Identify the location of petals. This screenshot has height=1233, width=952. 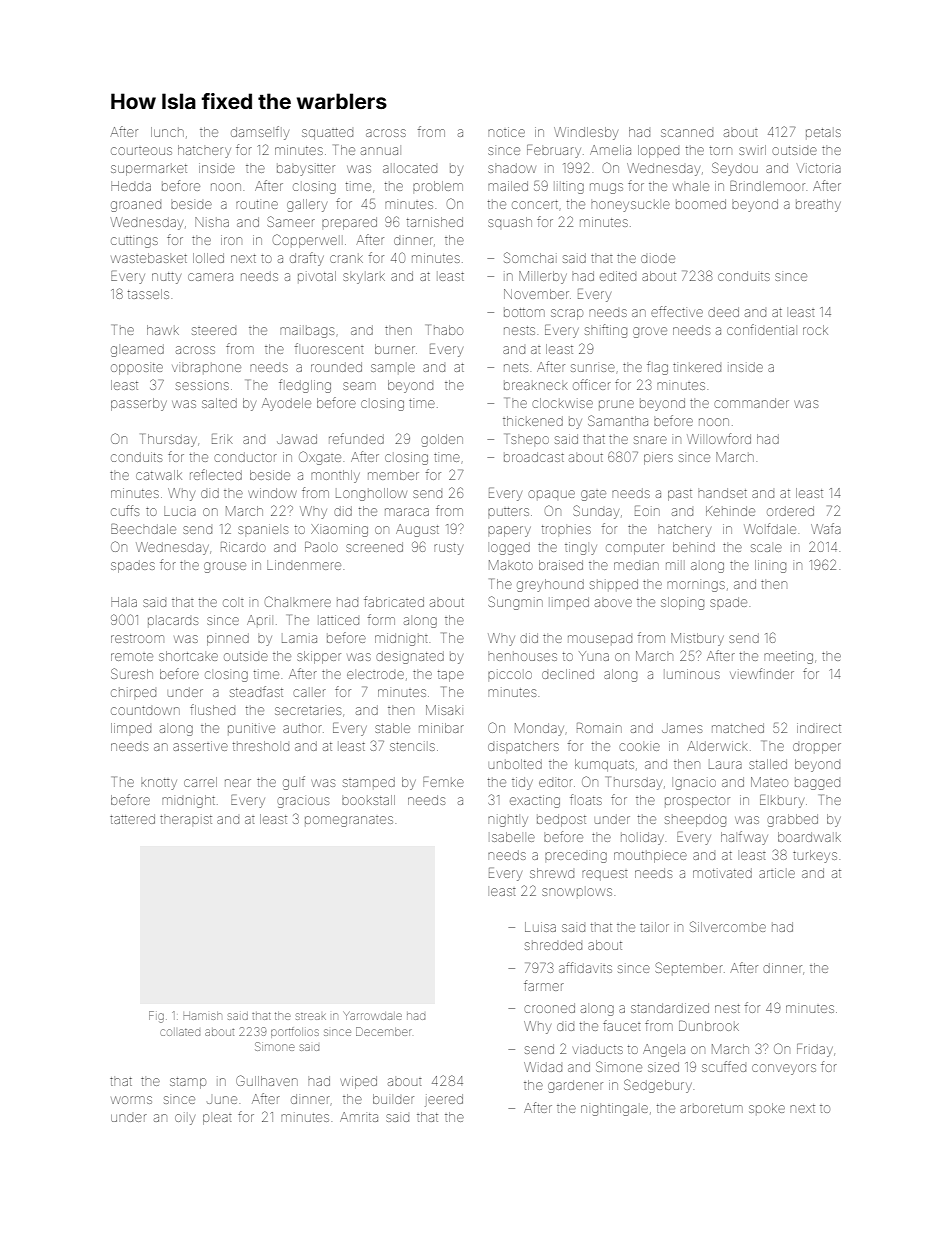
(823, 132).
